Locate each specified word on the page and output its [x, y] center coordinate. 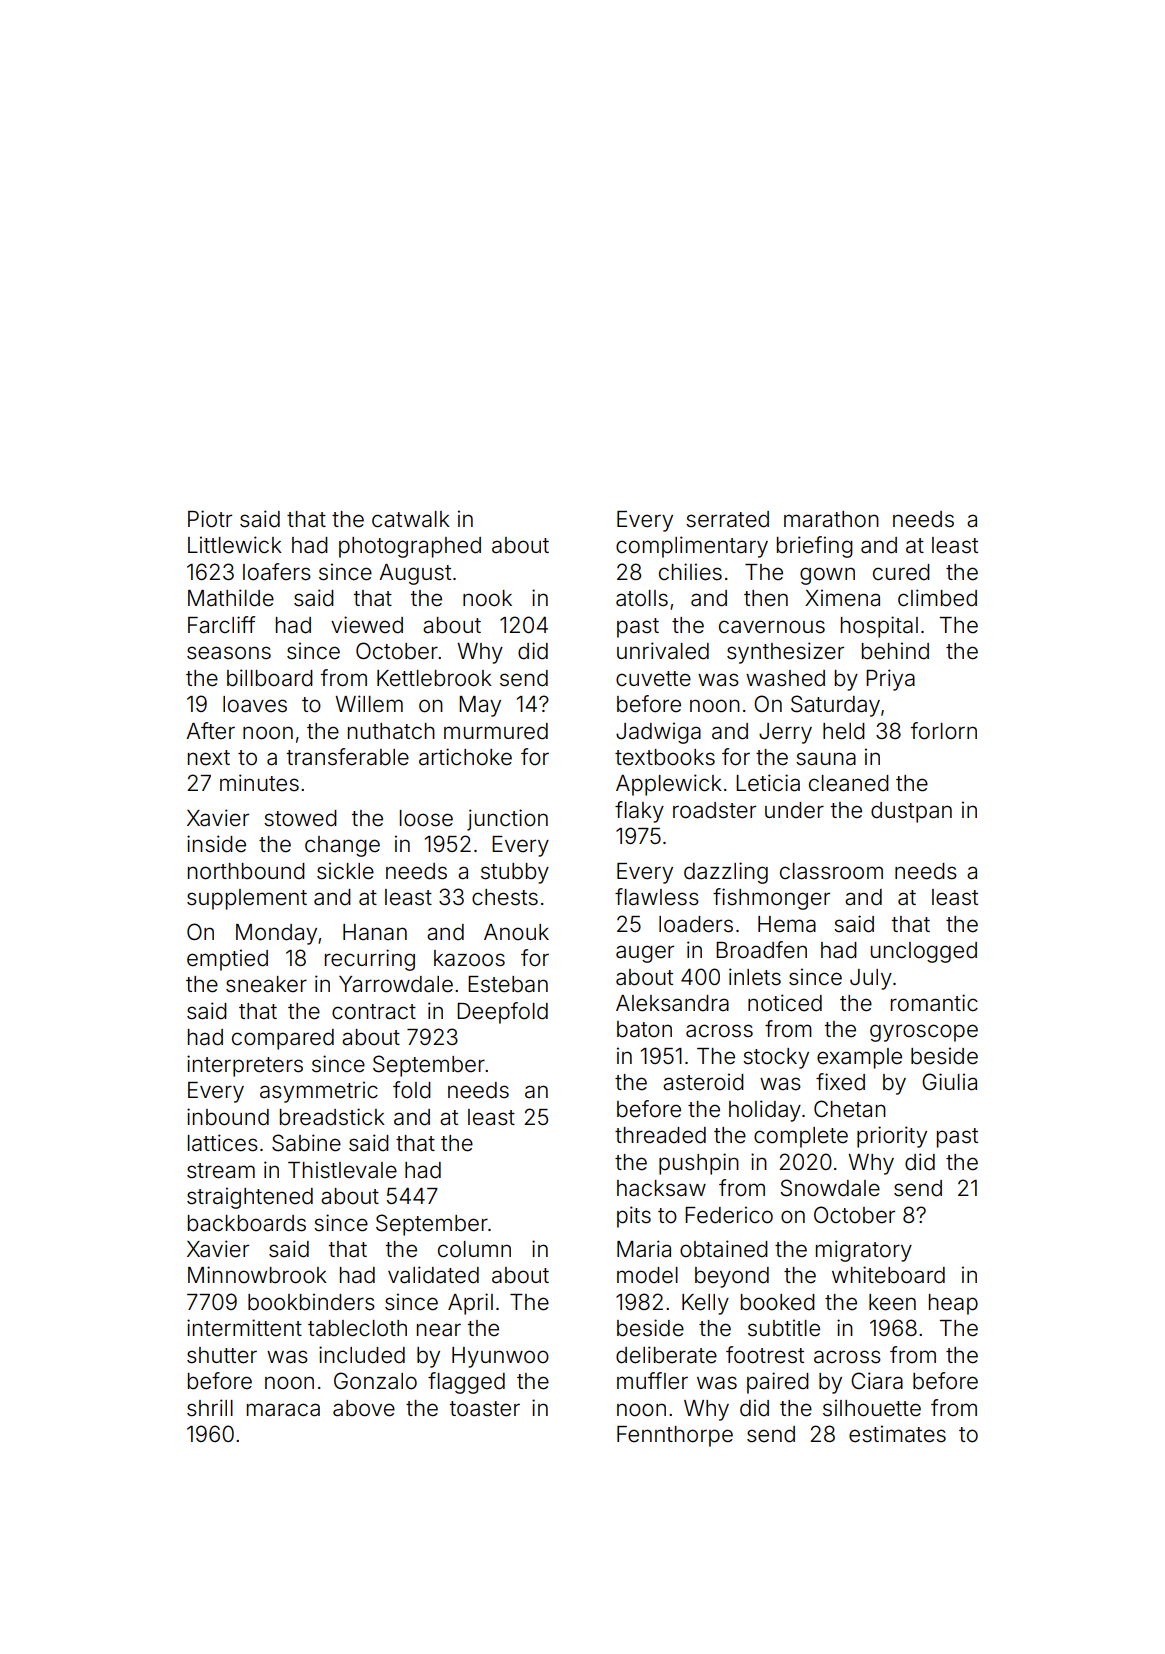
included [362, 1355]
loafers [277, 572]
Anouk [516, 932]
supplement [247, 899]
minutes [259, 783]
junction [507, 820]
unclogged [924, 952]
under [794, 810]
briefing [815, 547]
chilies [690, 572]
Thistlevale [342, 1170]
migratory [864, 1251]
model [647, 1275]
